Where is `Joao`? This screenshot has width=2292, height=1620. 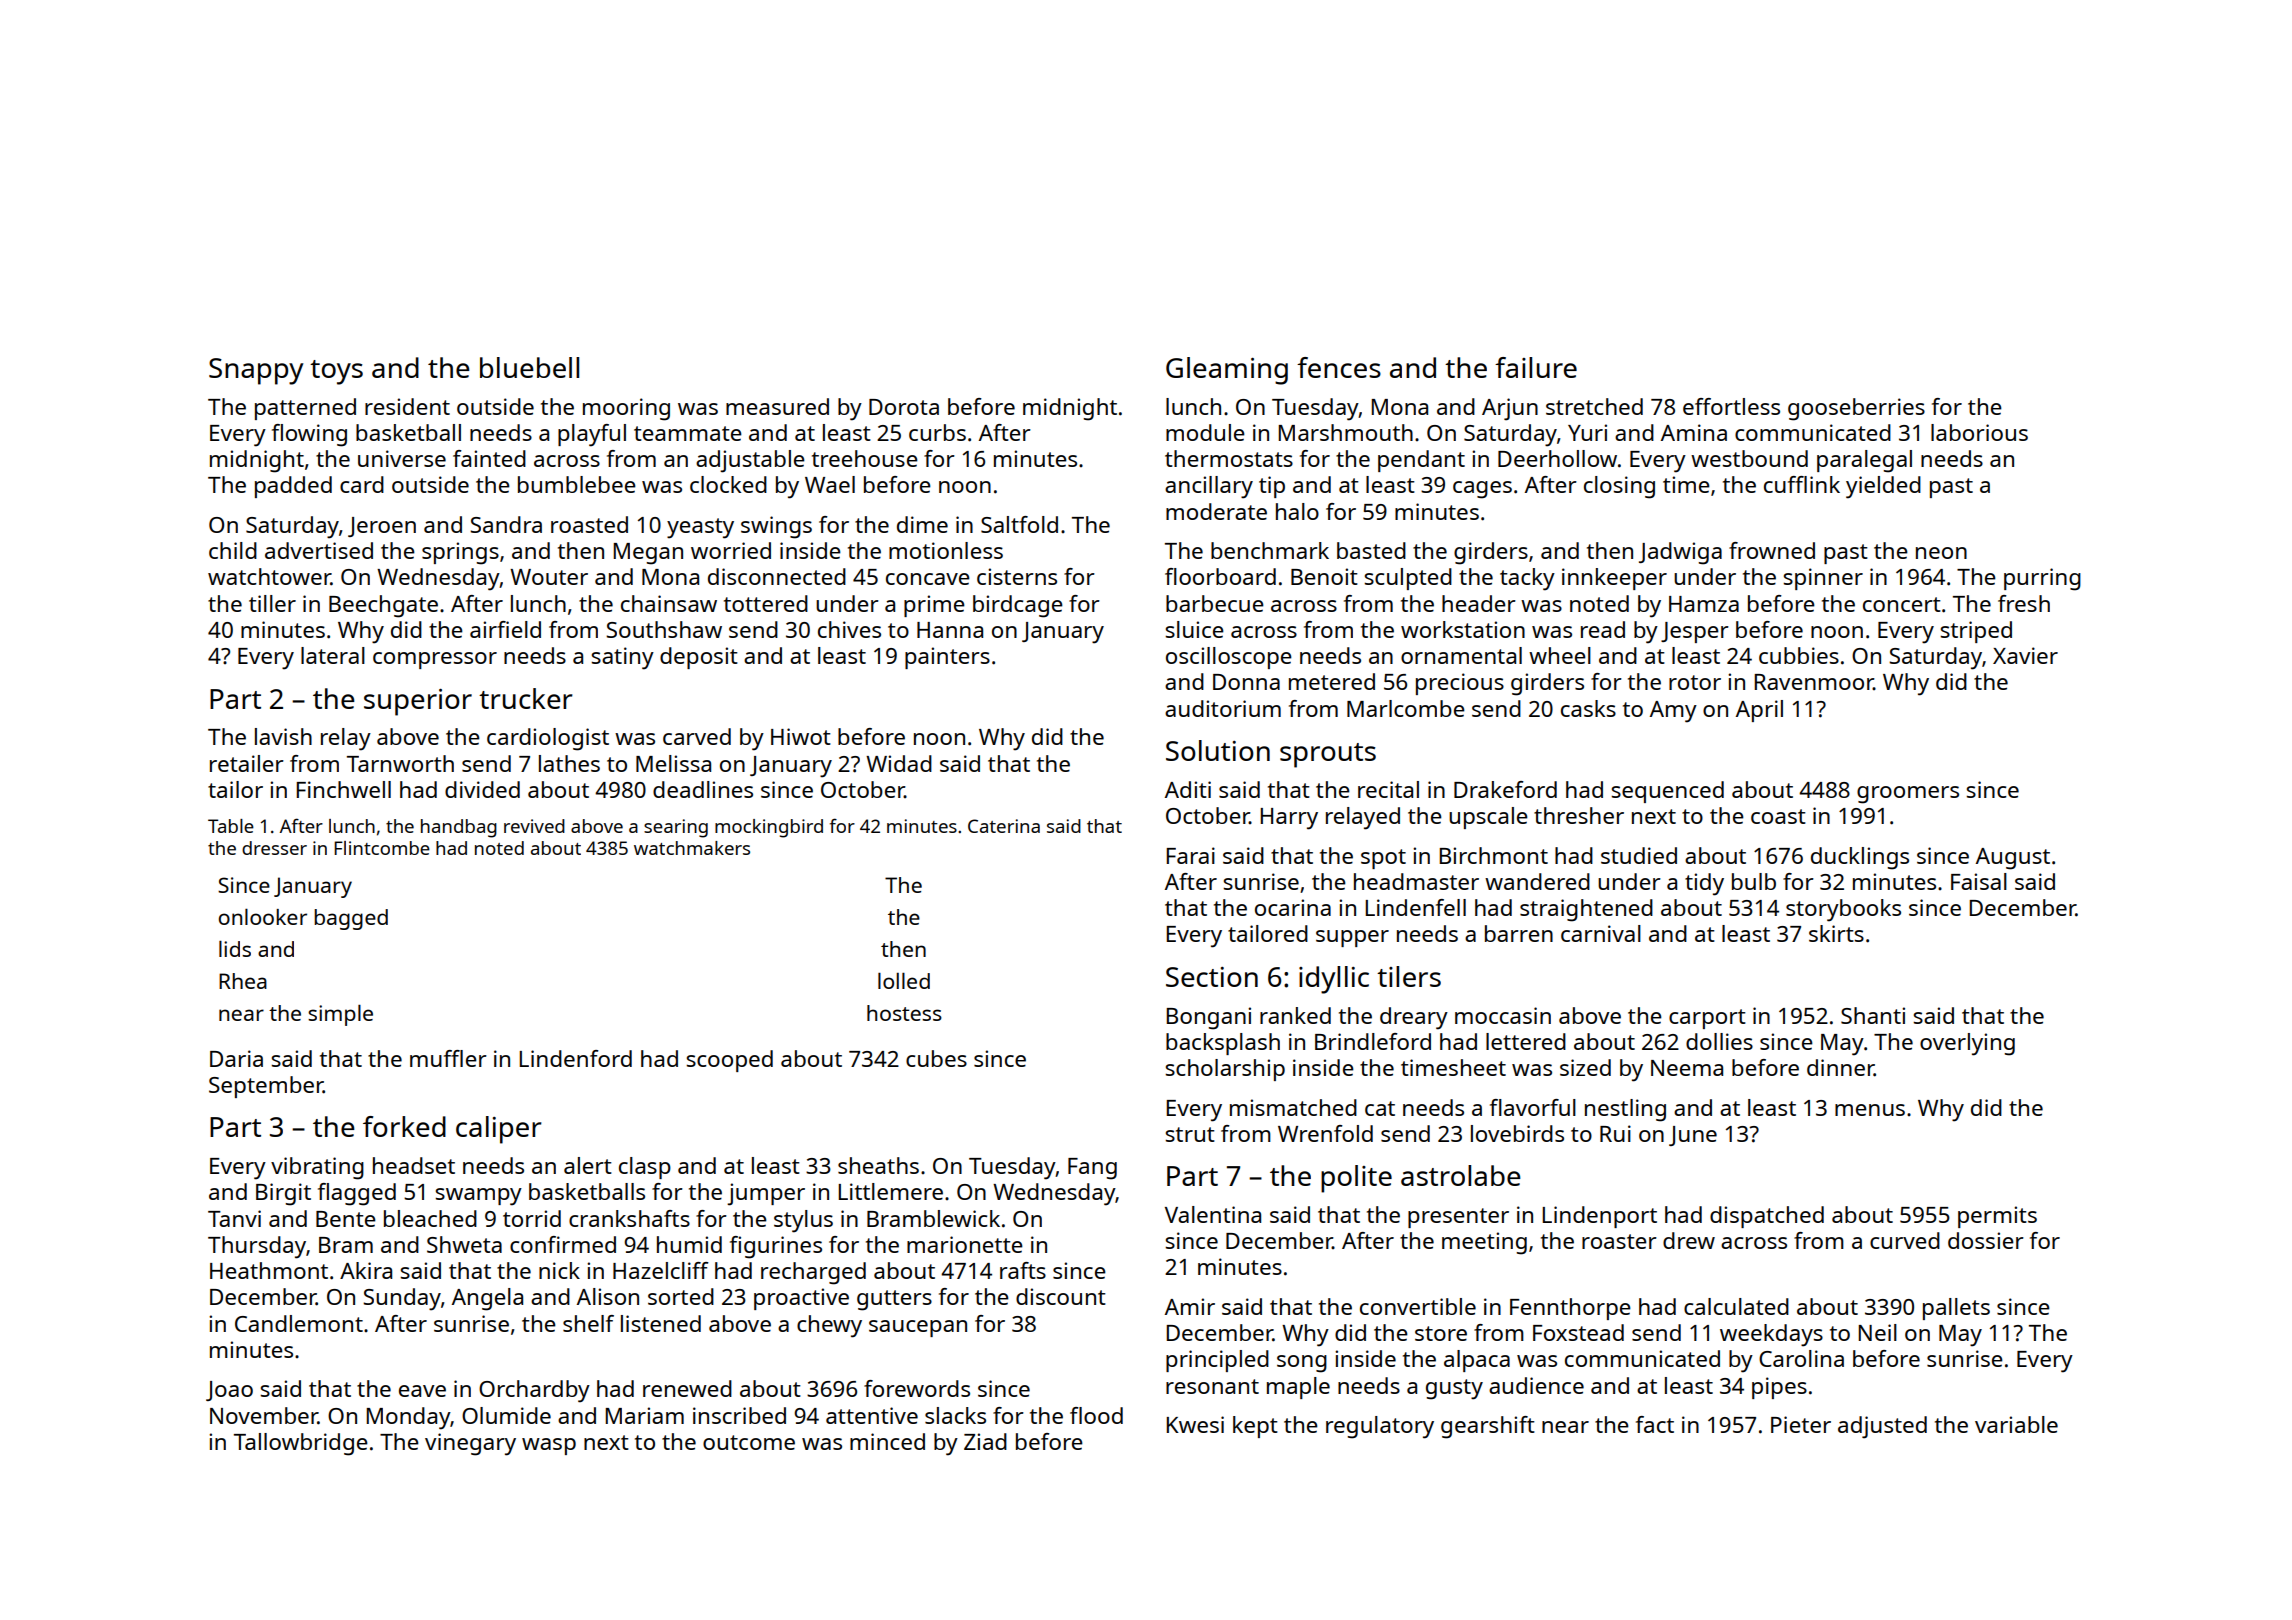
Joao is located at coordinates (229, 1391).
